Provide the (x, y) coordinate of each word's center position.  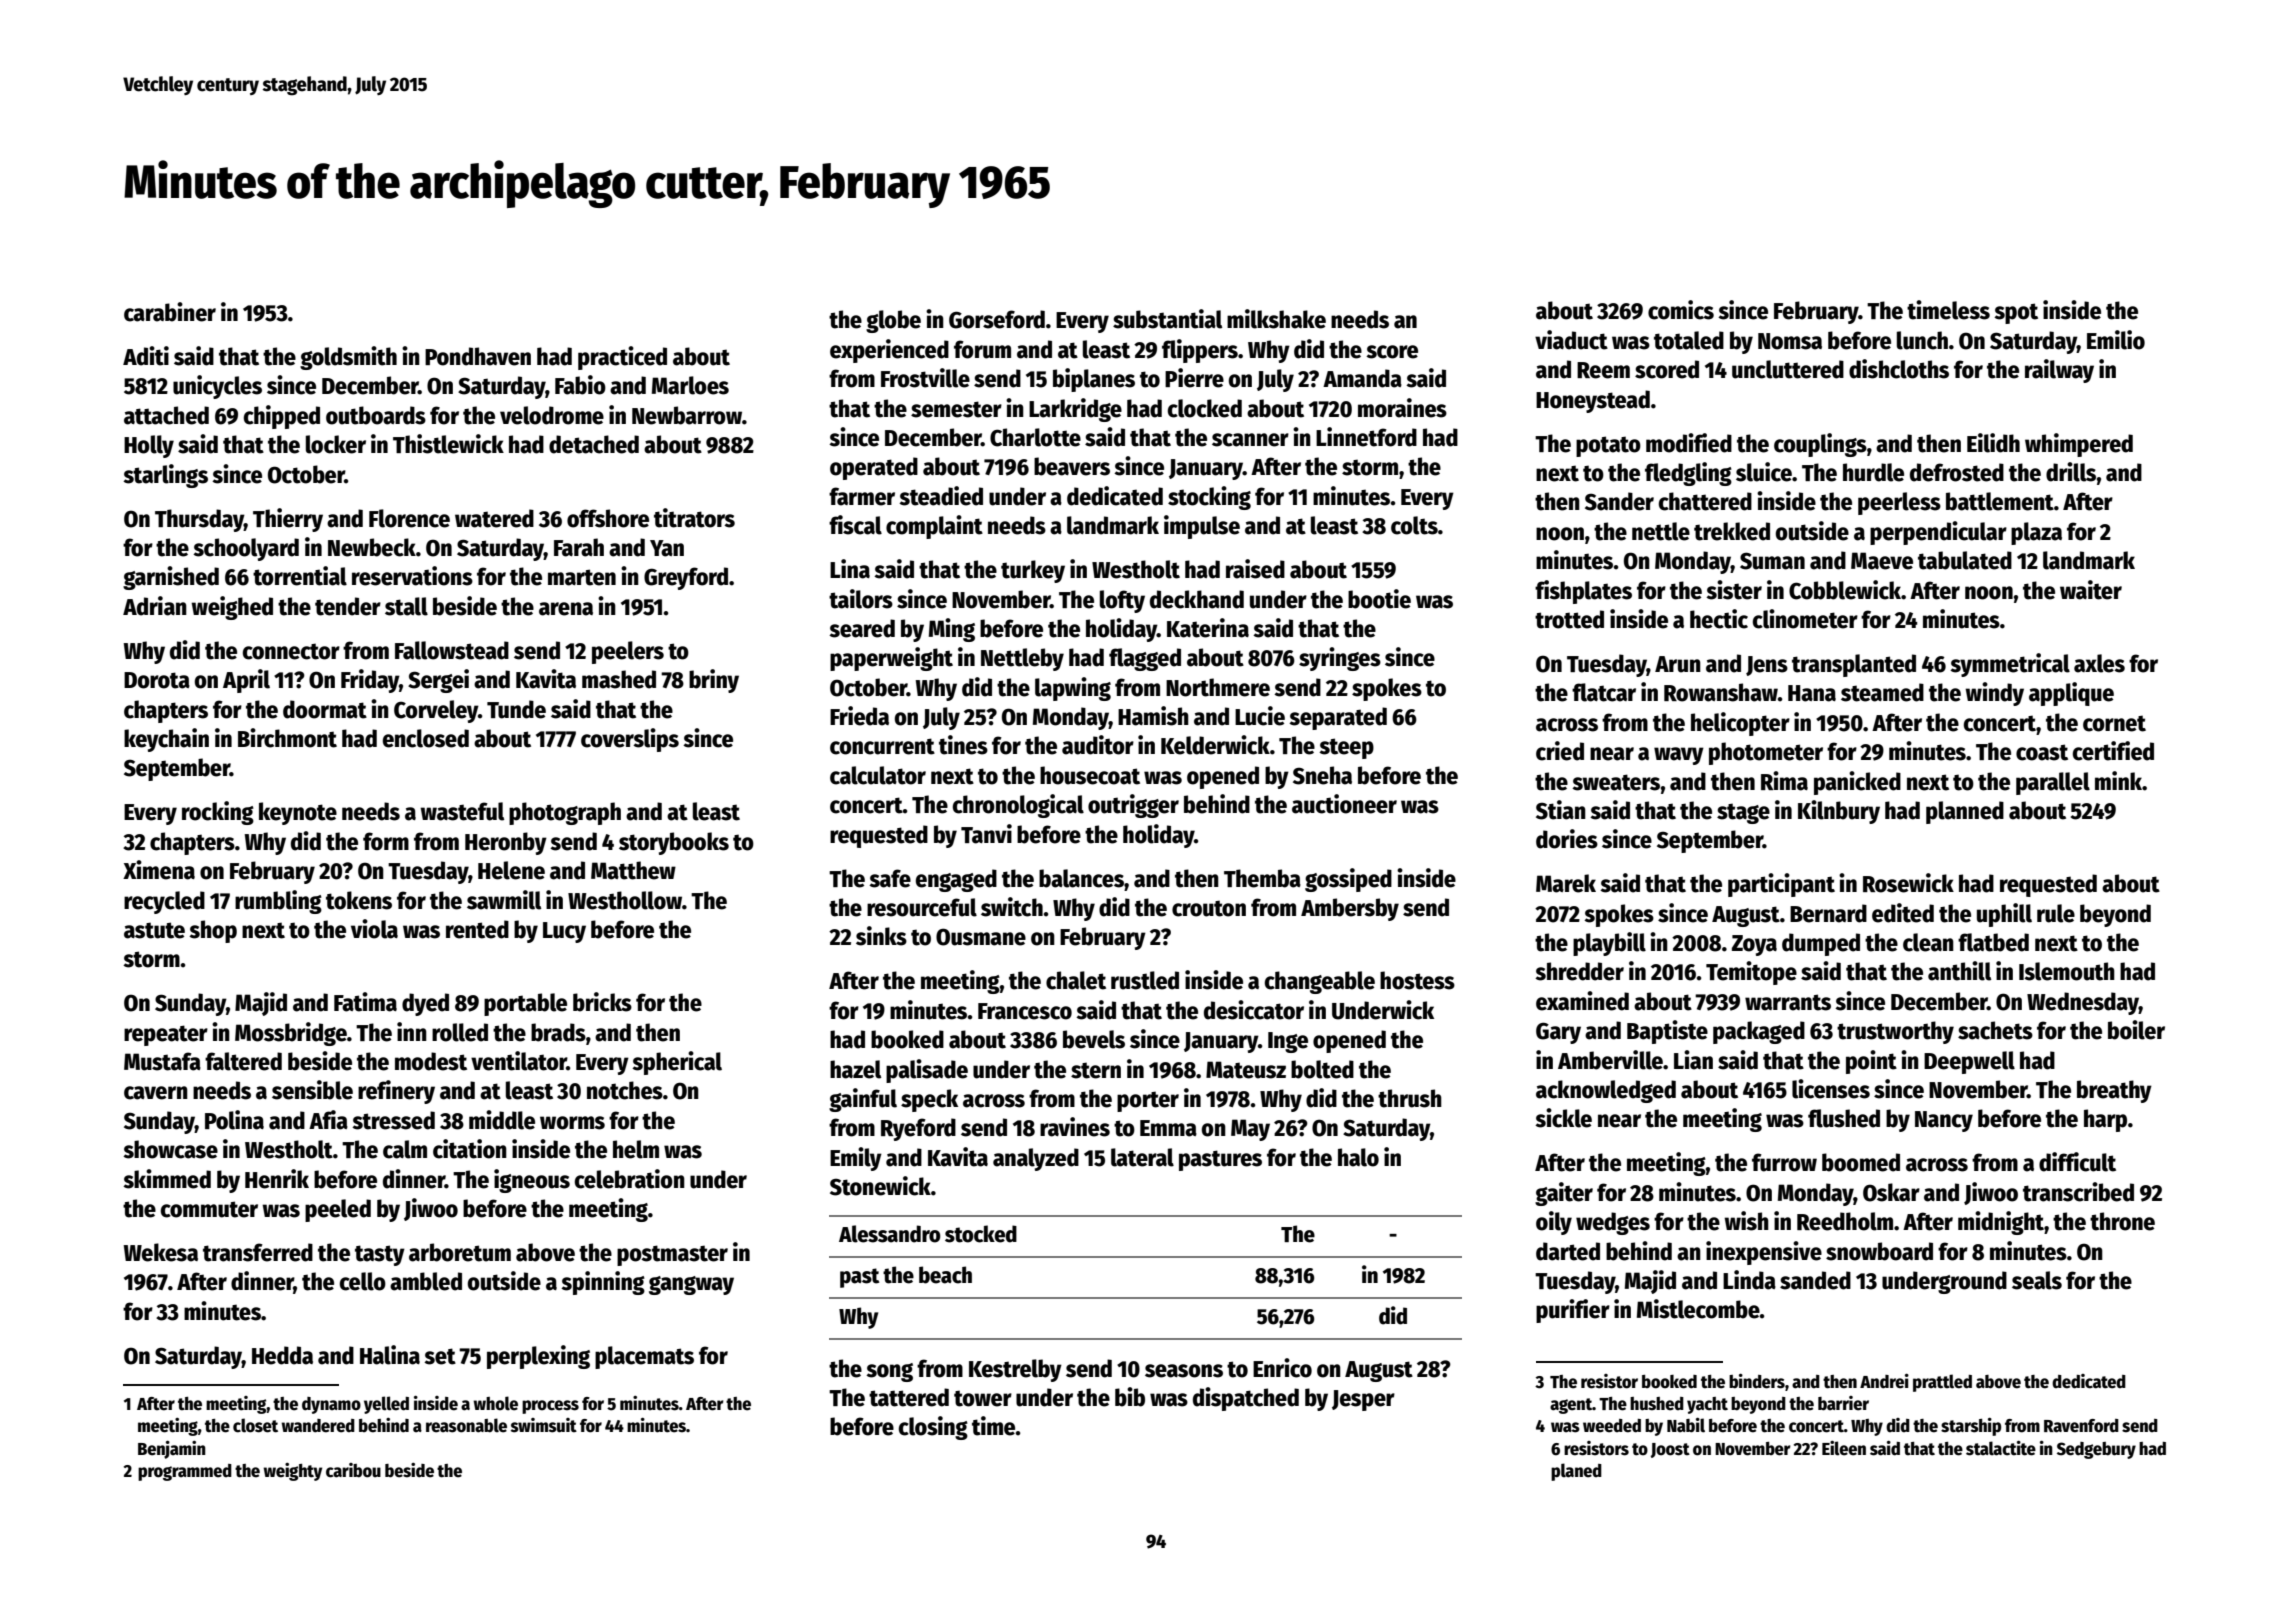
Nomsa (1790, 341)
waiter (2091, 590)
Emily (856, 1159)
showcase (170, 1149)
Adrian (155, 606)
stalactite (2001, 1448)
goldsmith (348, 358)
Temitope (1751, 973)
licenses (1831, 1089)
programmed (185, 1472)
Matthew (633, 870)
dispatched (1246, 1399)
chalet (1076, 980)
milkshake (1276, 319)
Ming (952, 630)
